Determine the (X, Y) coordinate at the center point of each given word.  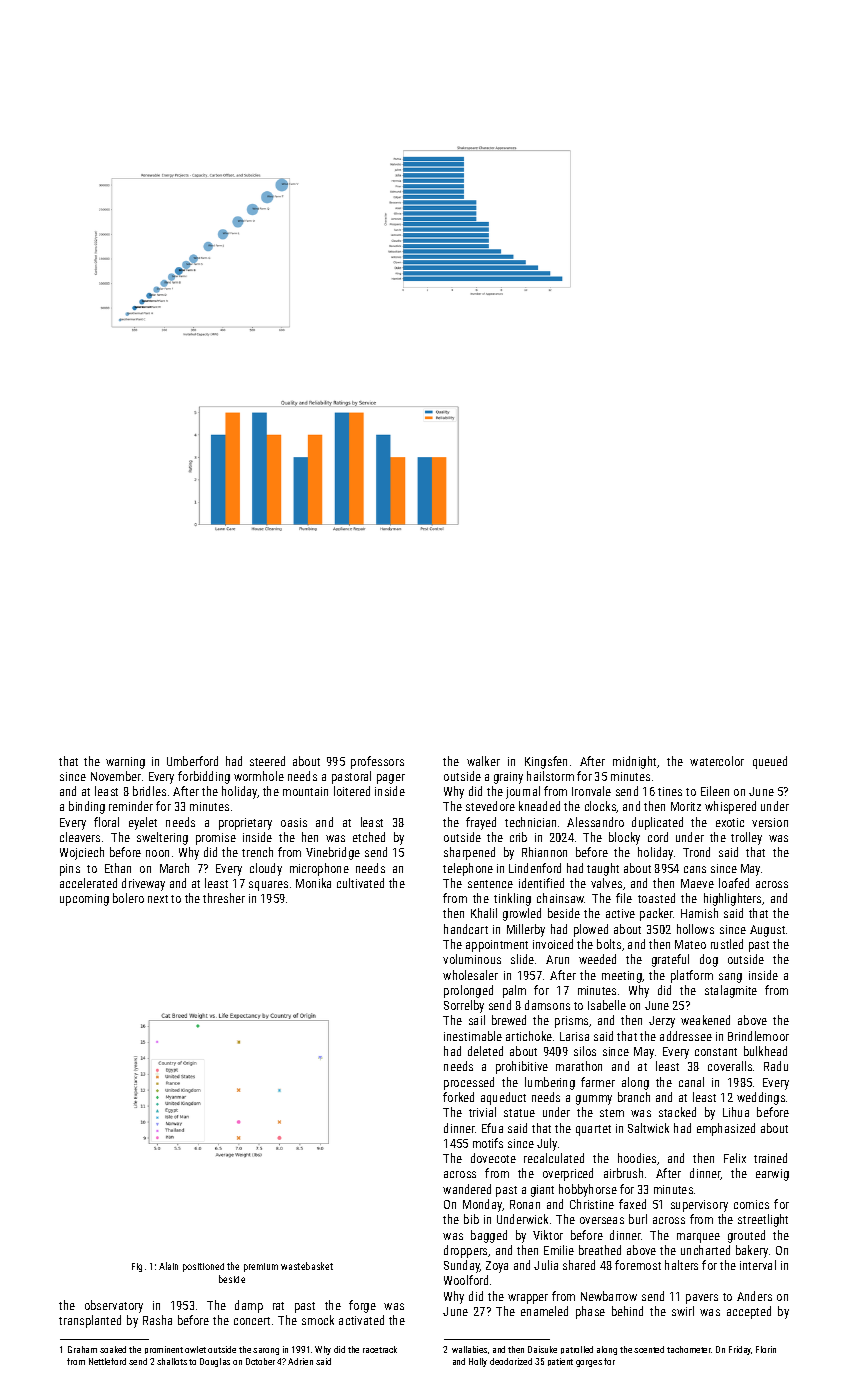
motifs (488, 1143)
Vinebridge (333, 853)
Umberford (192, 761)
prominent (164, 1350)
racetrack (380, 1349)
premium (261, 1267)
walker (483, 761)
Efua (492, 1128)
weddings (761, 1098)
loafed (734, 883)
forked (458, 1097)
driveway (143, 884)
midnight (634, 762)
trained (770, 1158)
